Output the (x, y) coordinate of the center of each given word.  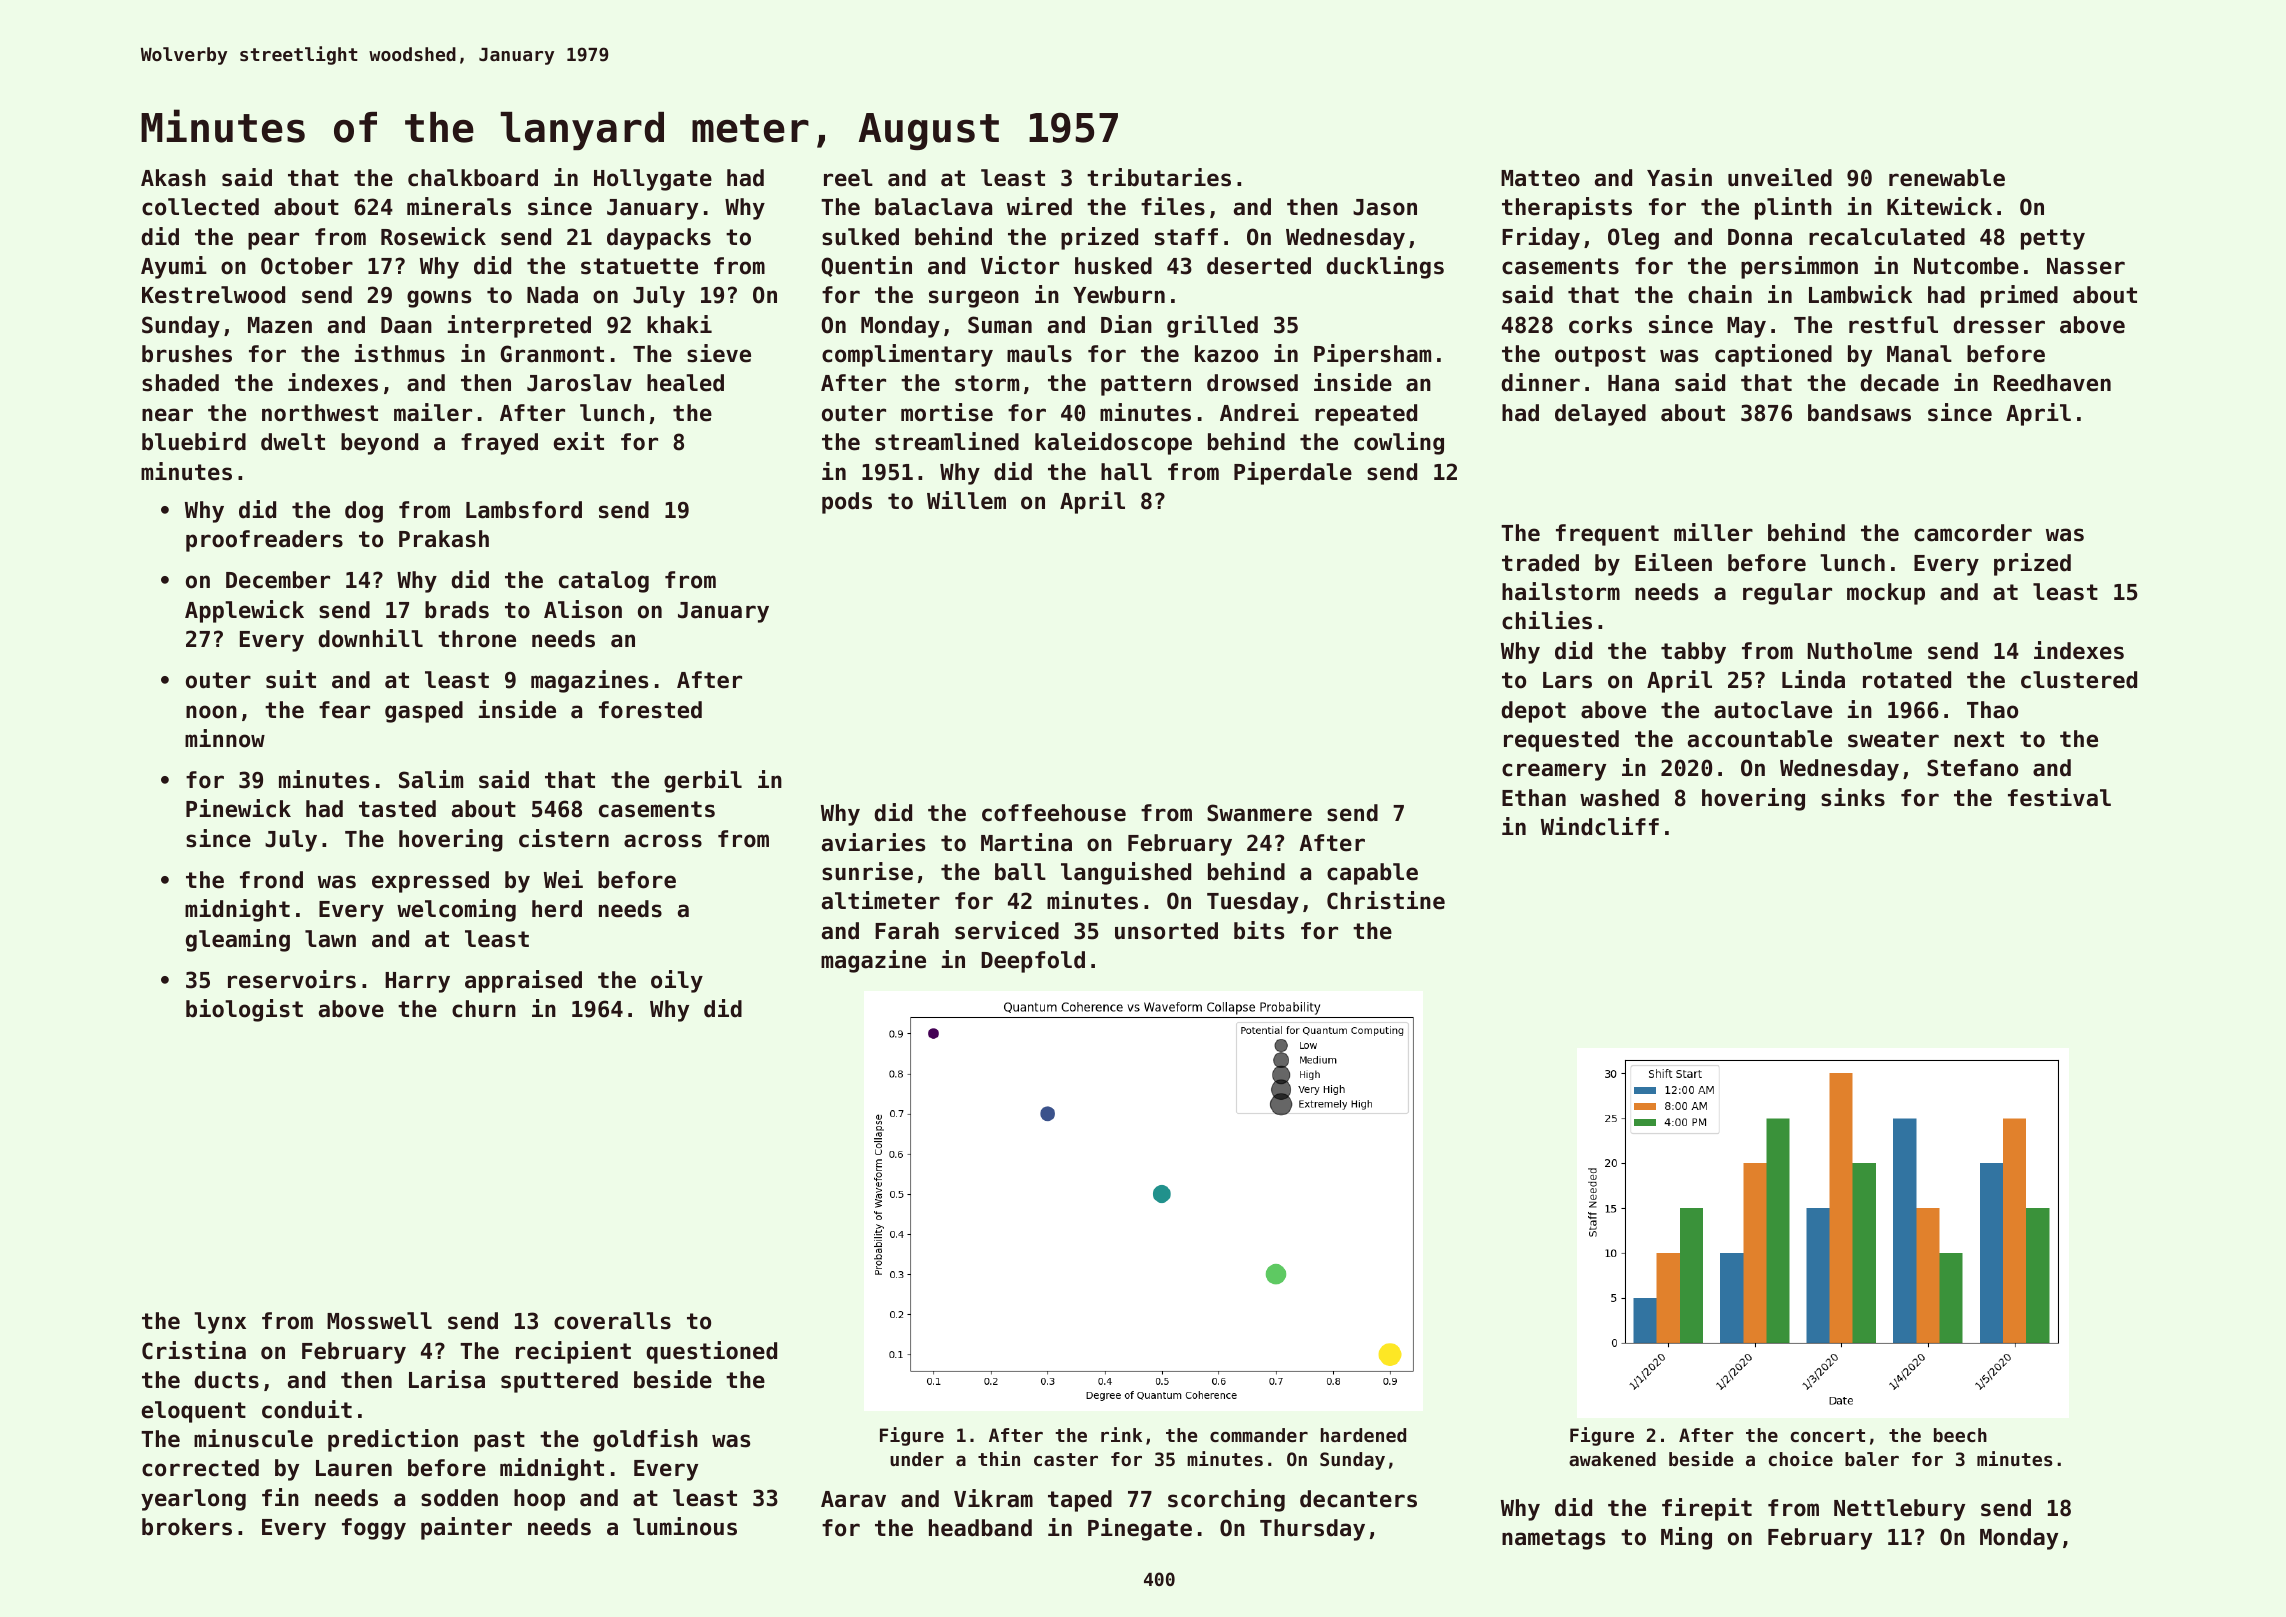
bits (1259, 930)
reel (848, 178)
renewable (1947, 178)
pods (847, 503)
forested (650, 710)
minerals (459, 206)
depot (1533, 712)
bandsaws (1859, 413)
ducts (226, 1380)
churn (484, 1009)
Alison (583, 609)
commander (1259, 1435)
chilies (1547, 620)
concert (1828, 1435)
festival (2059, 797)
